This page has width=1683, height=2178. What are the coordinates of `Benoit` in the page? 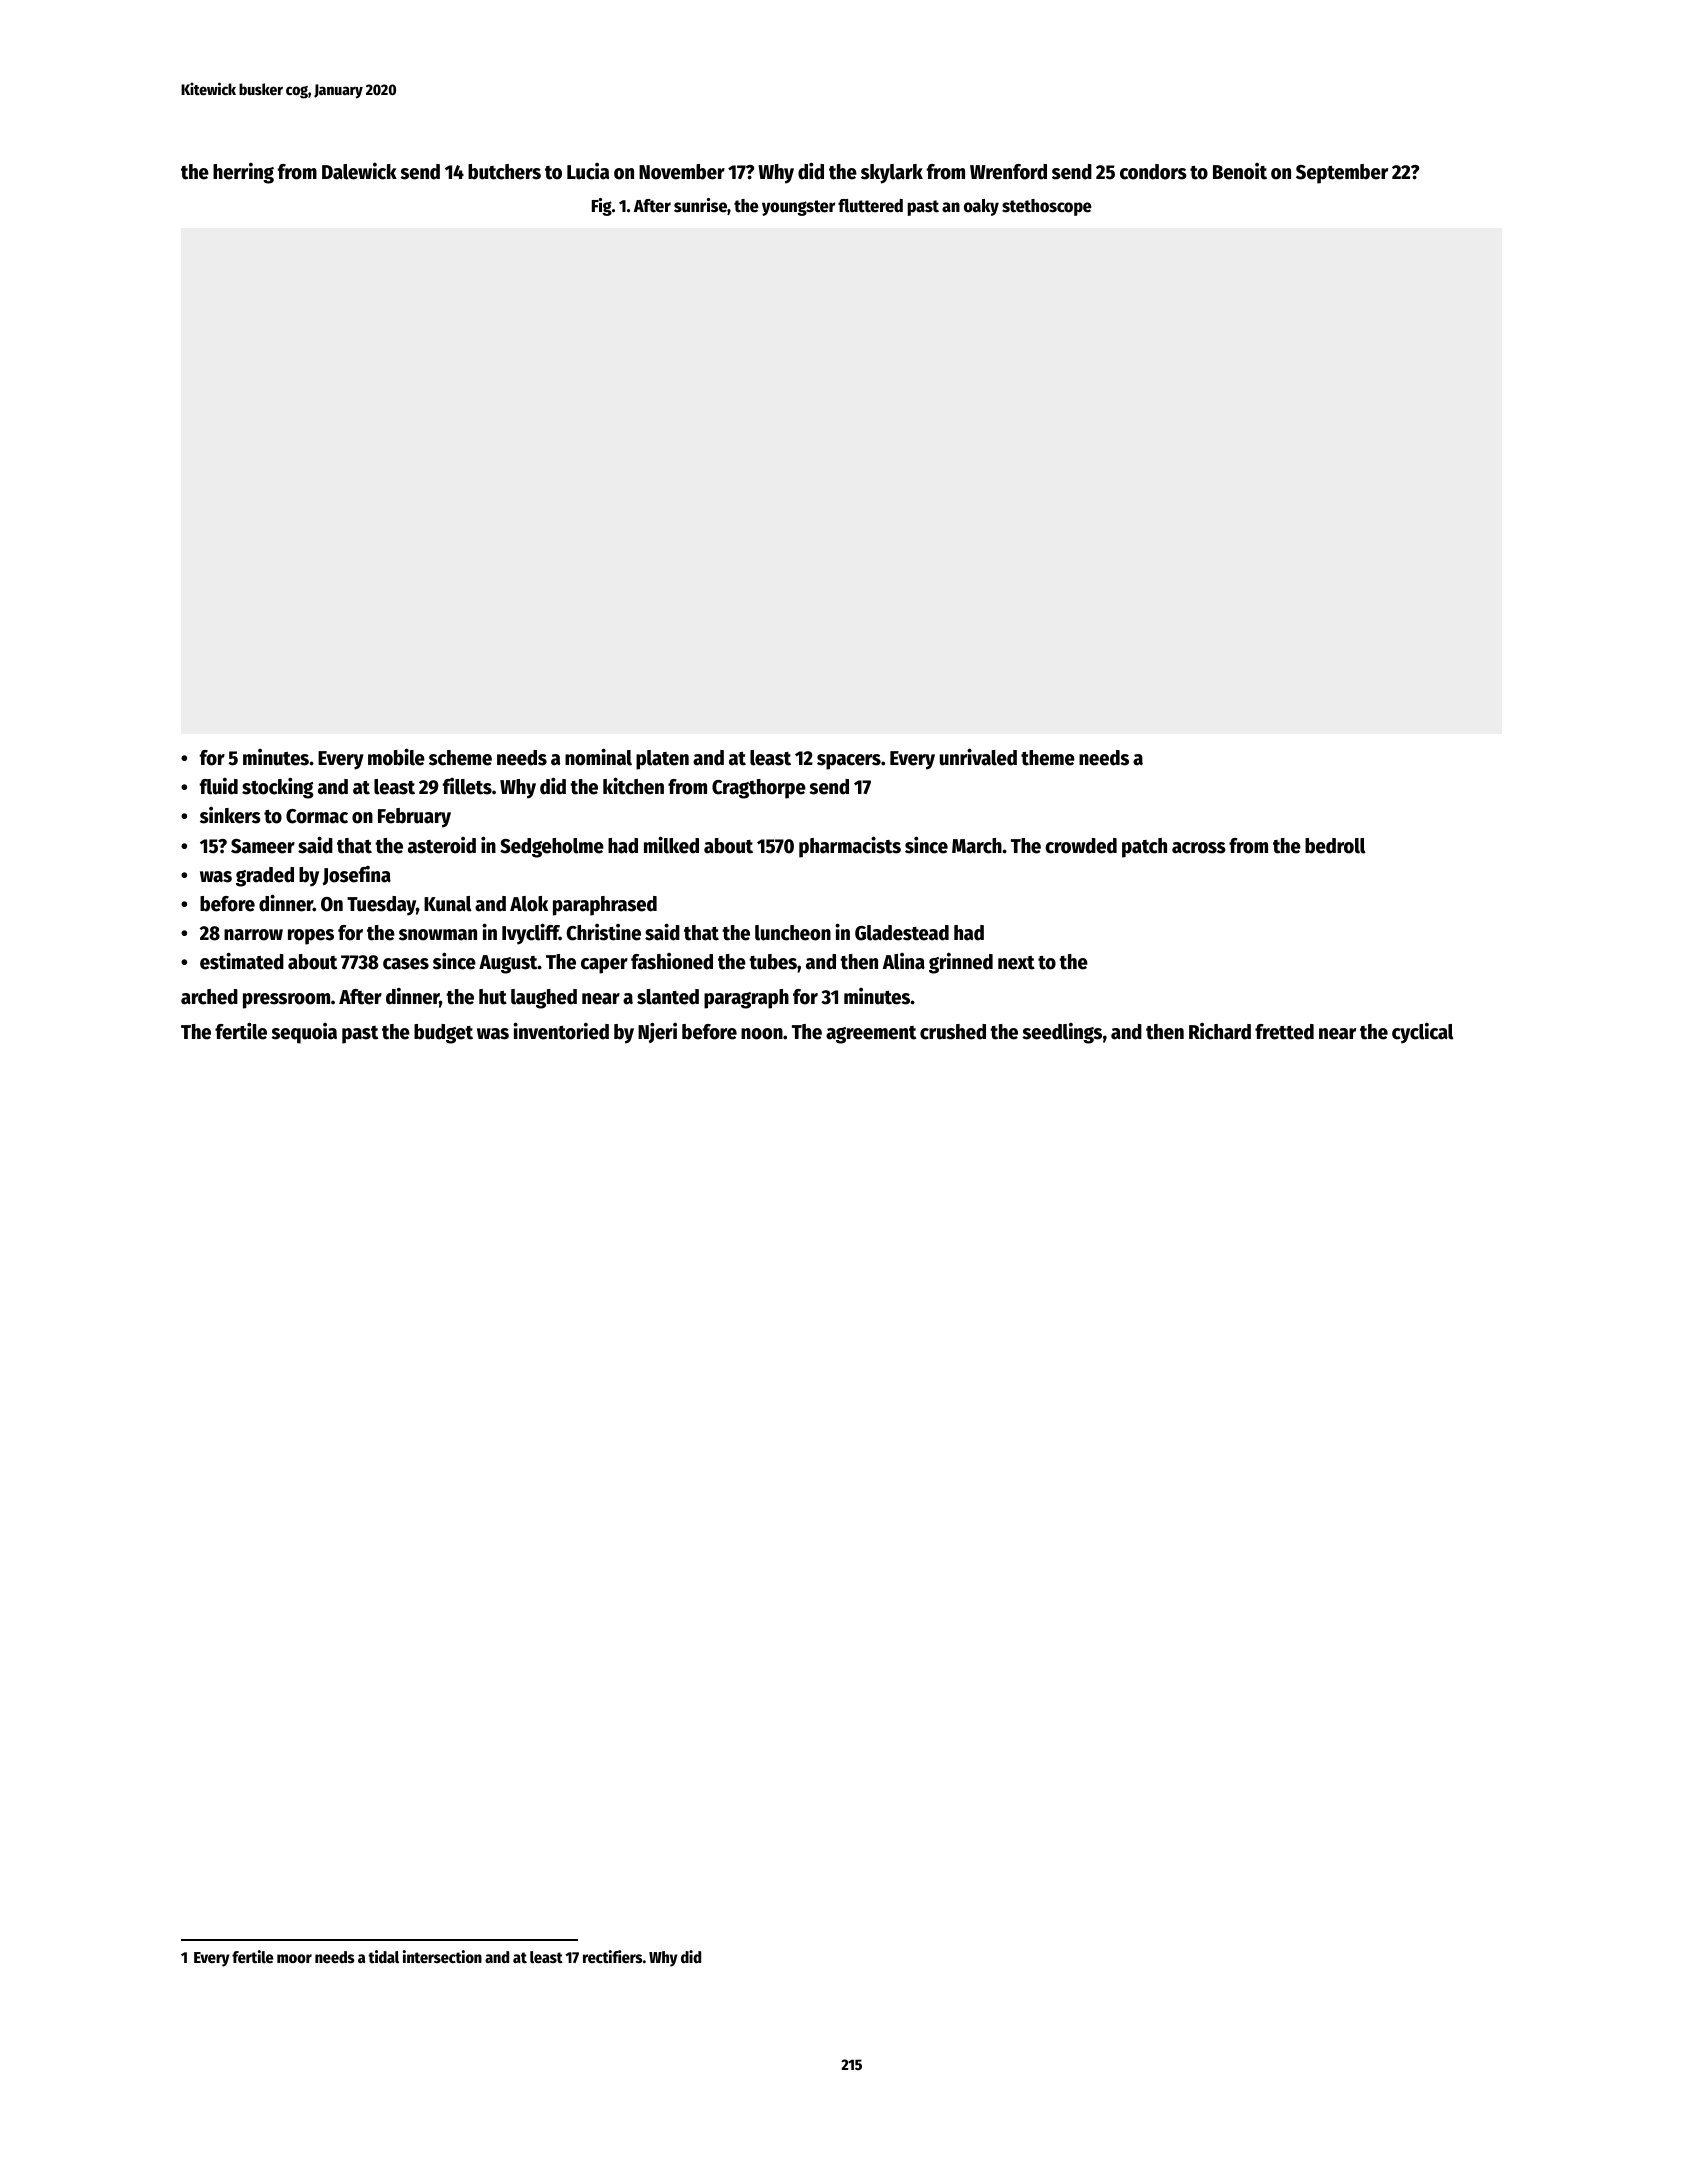 It's located at (1240, 171).
